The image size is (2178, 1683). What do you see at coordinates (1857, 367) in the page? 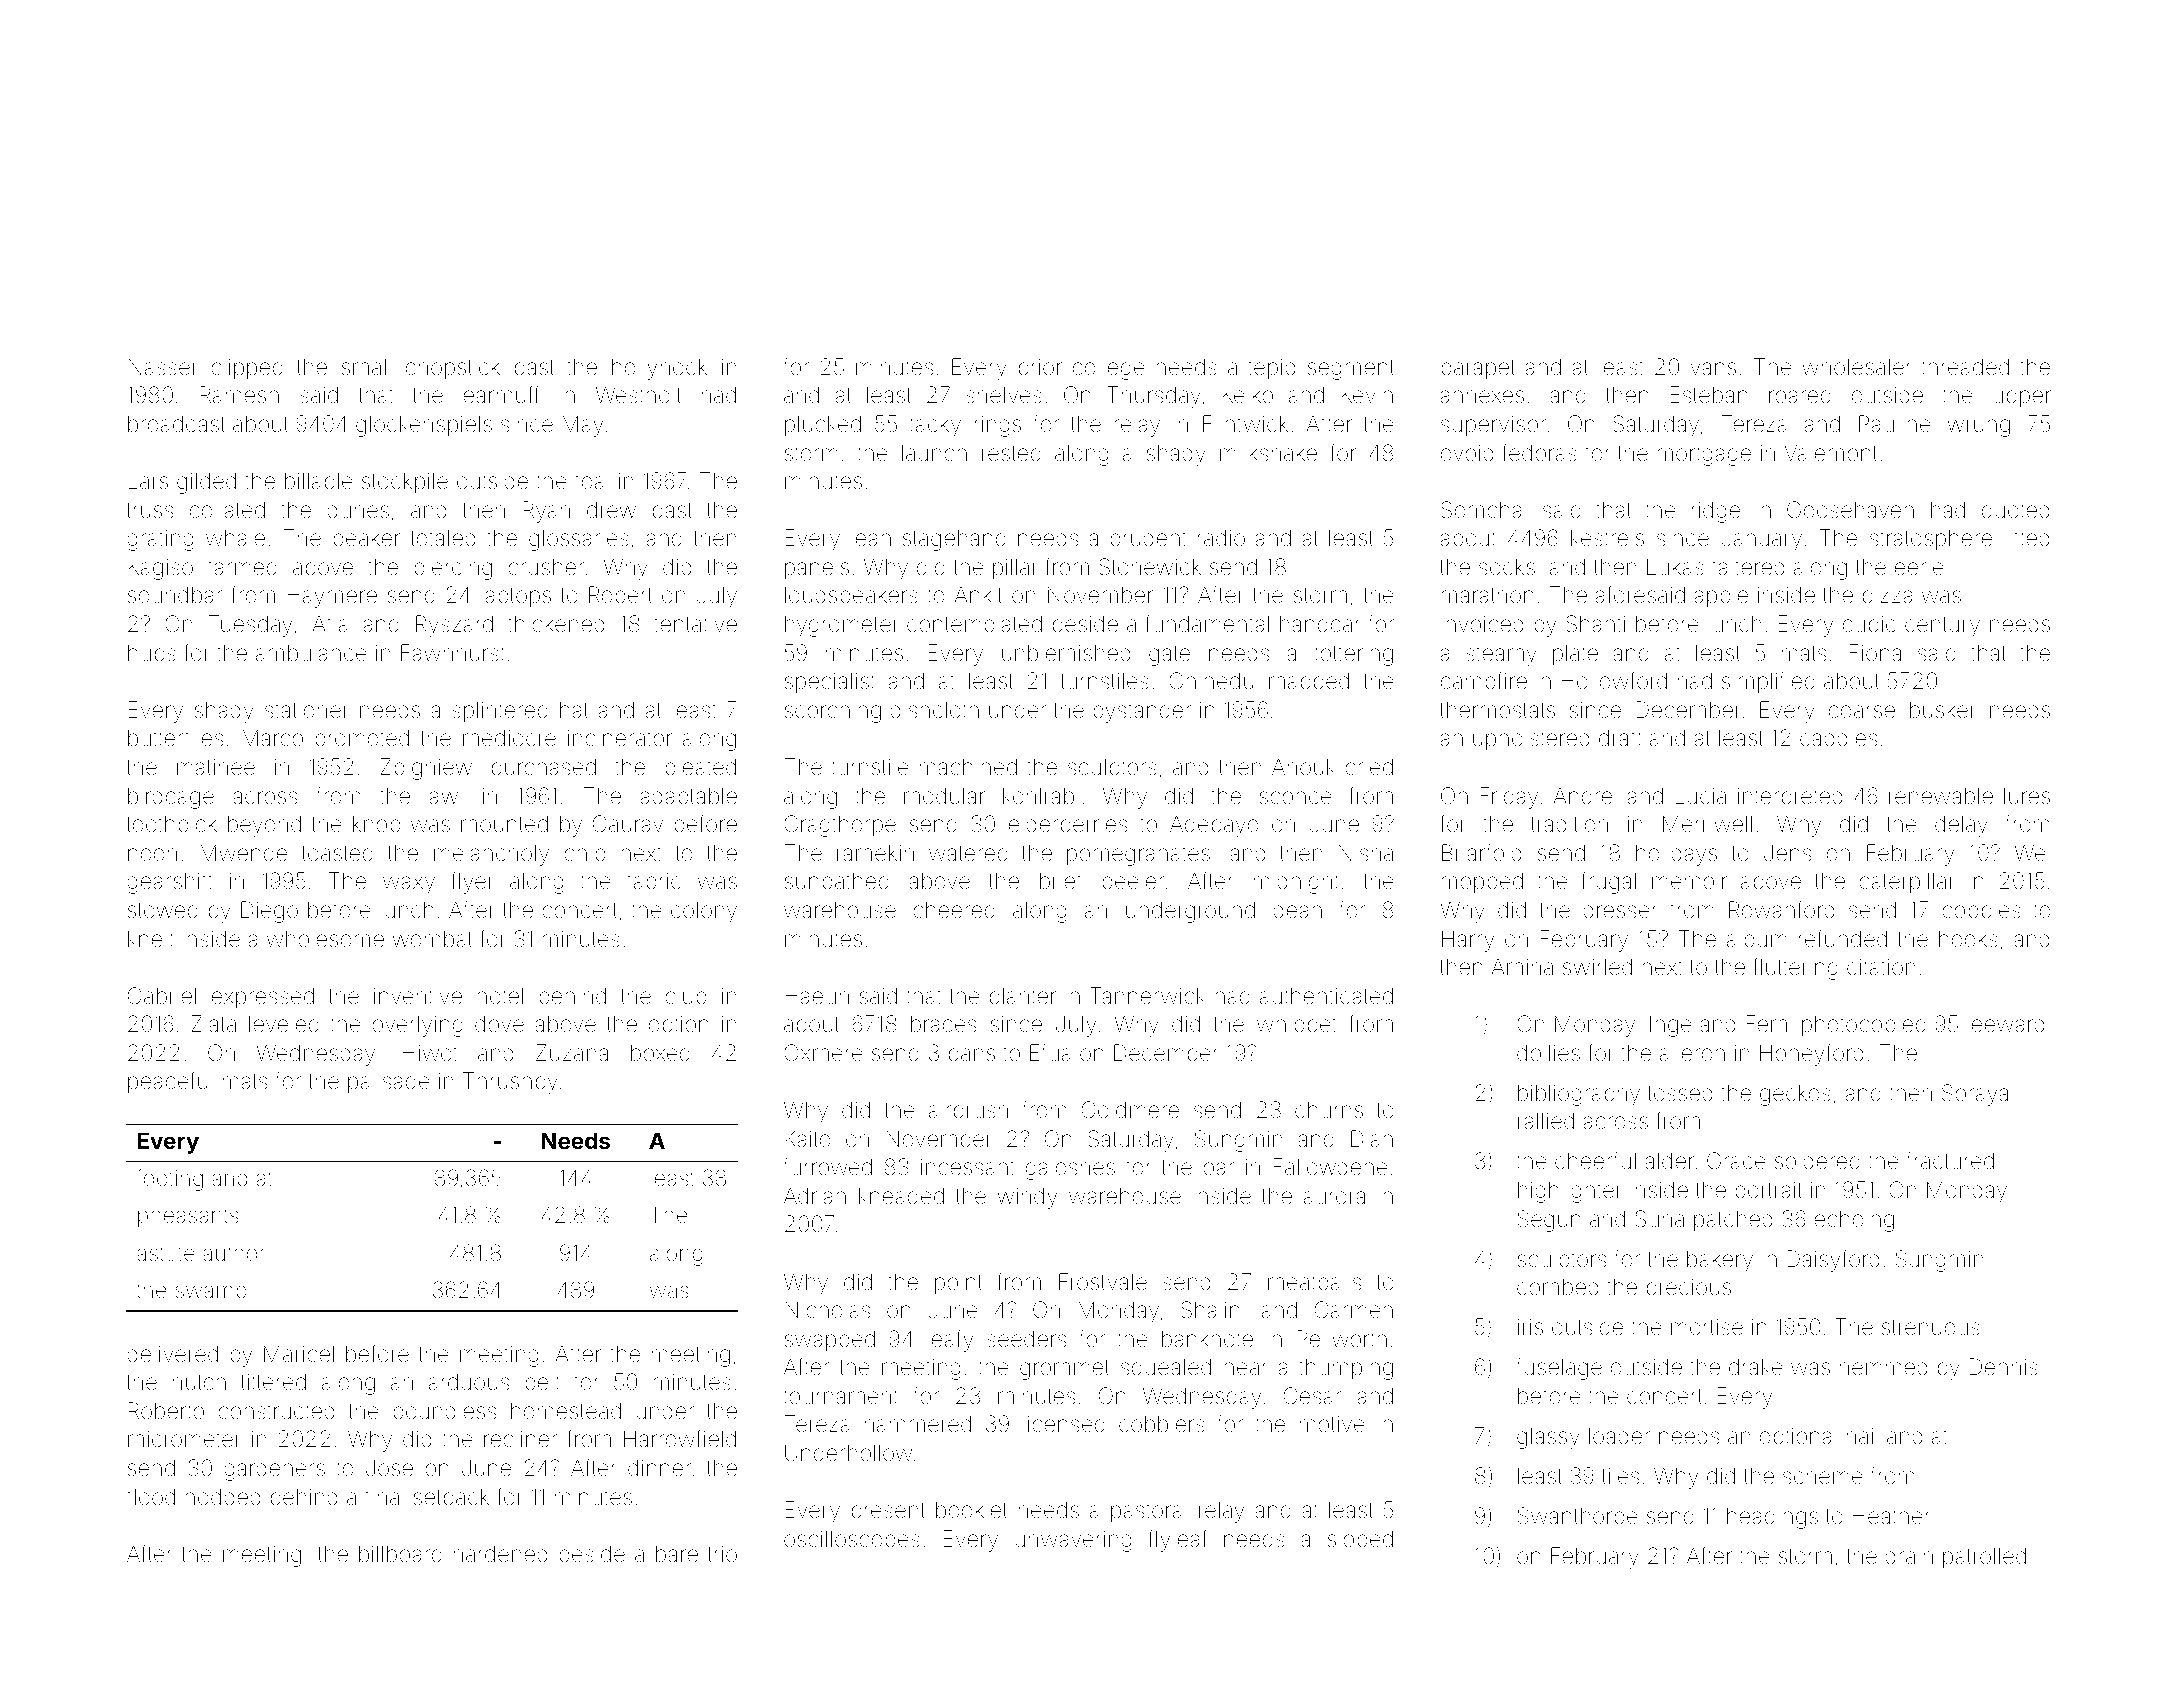
I see `wholesaler` at bounding box center [1857, 367].
